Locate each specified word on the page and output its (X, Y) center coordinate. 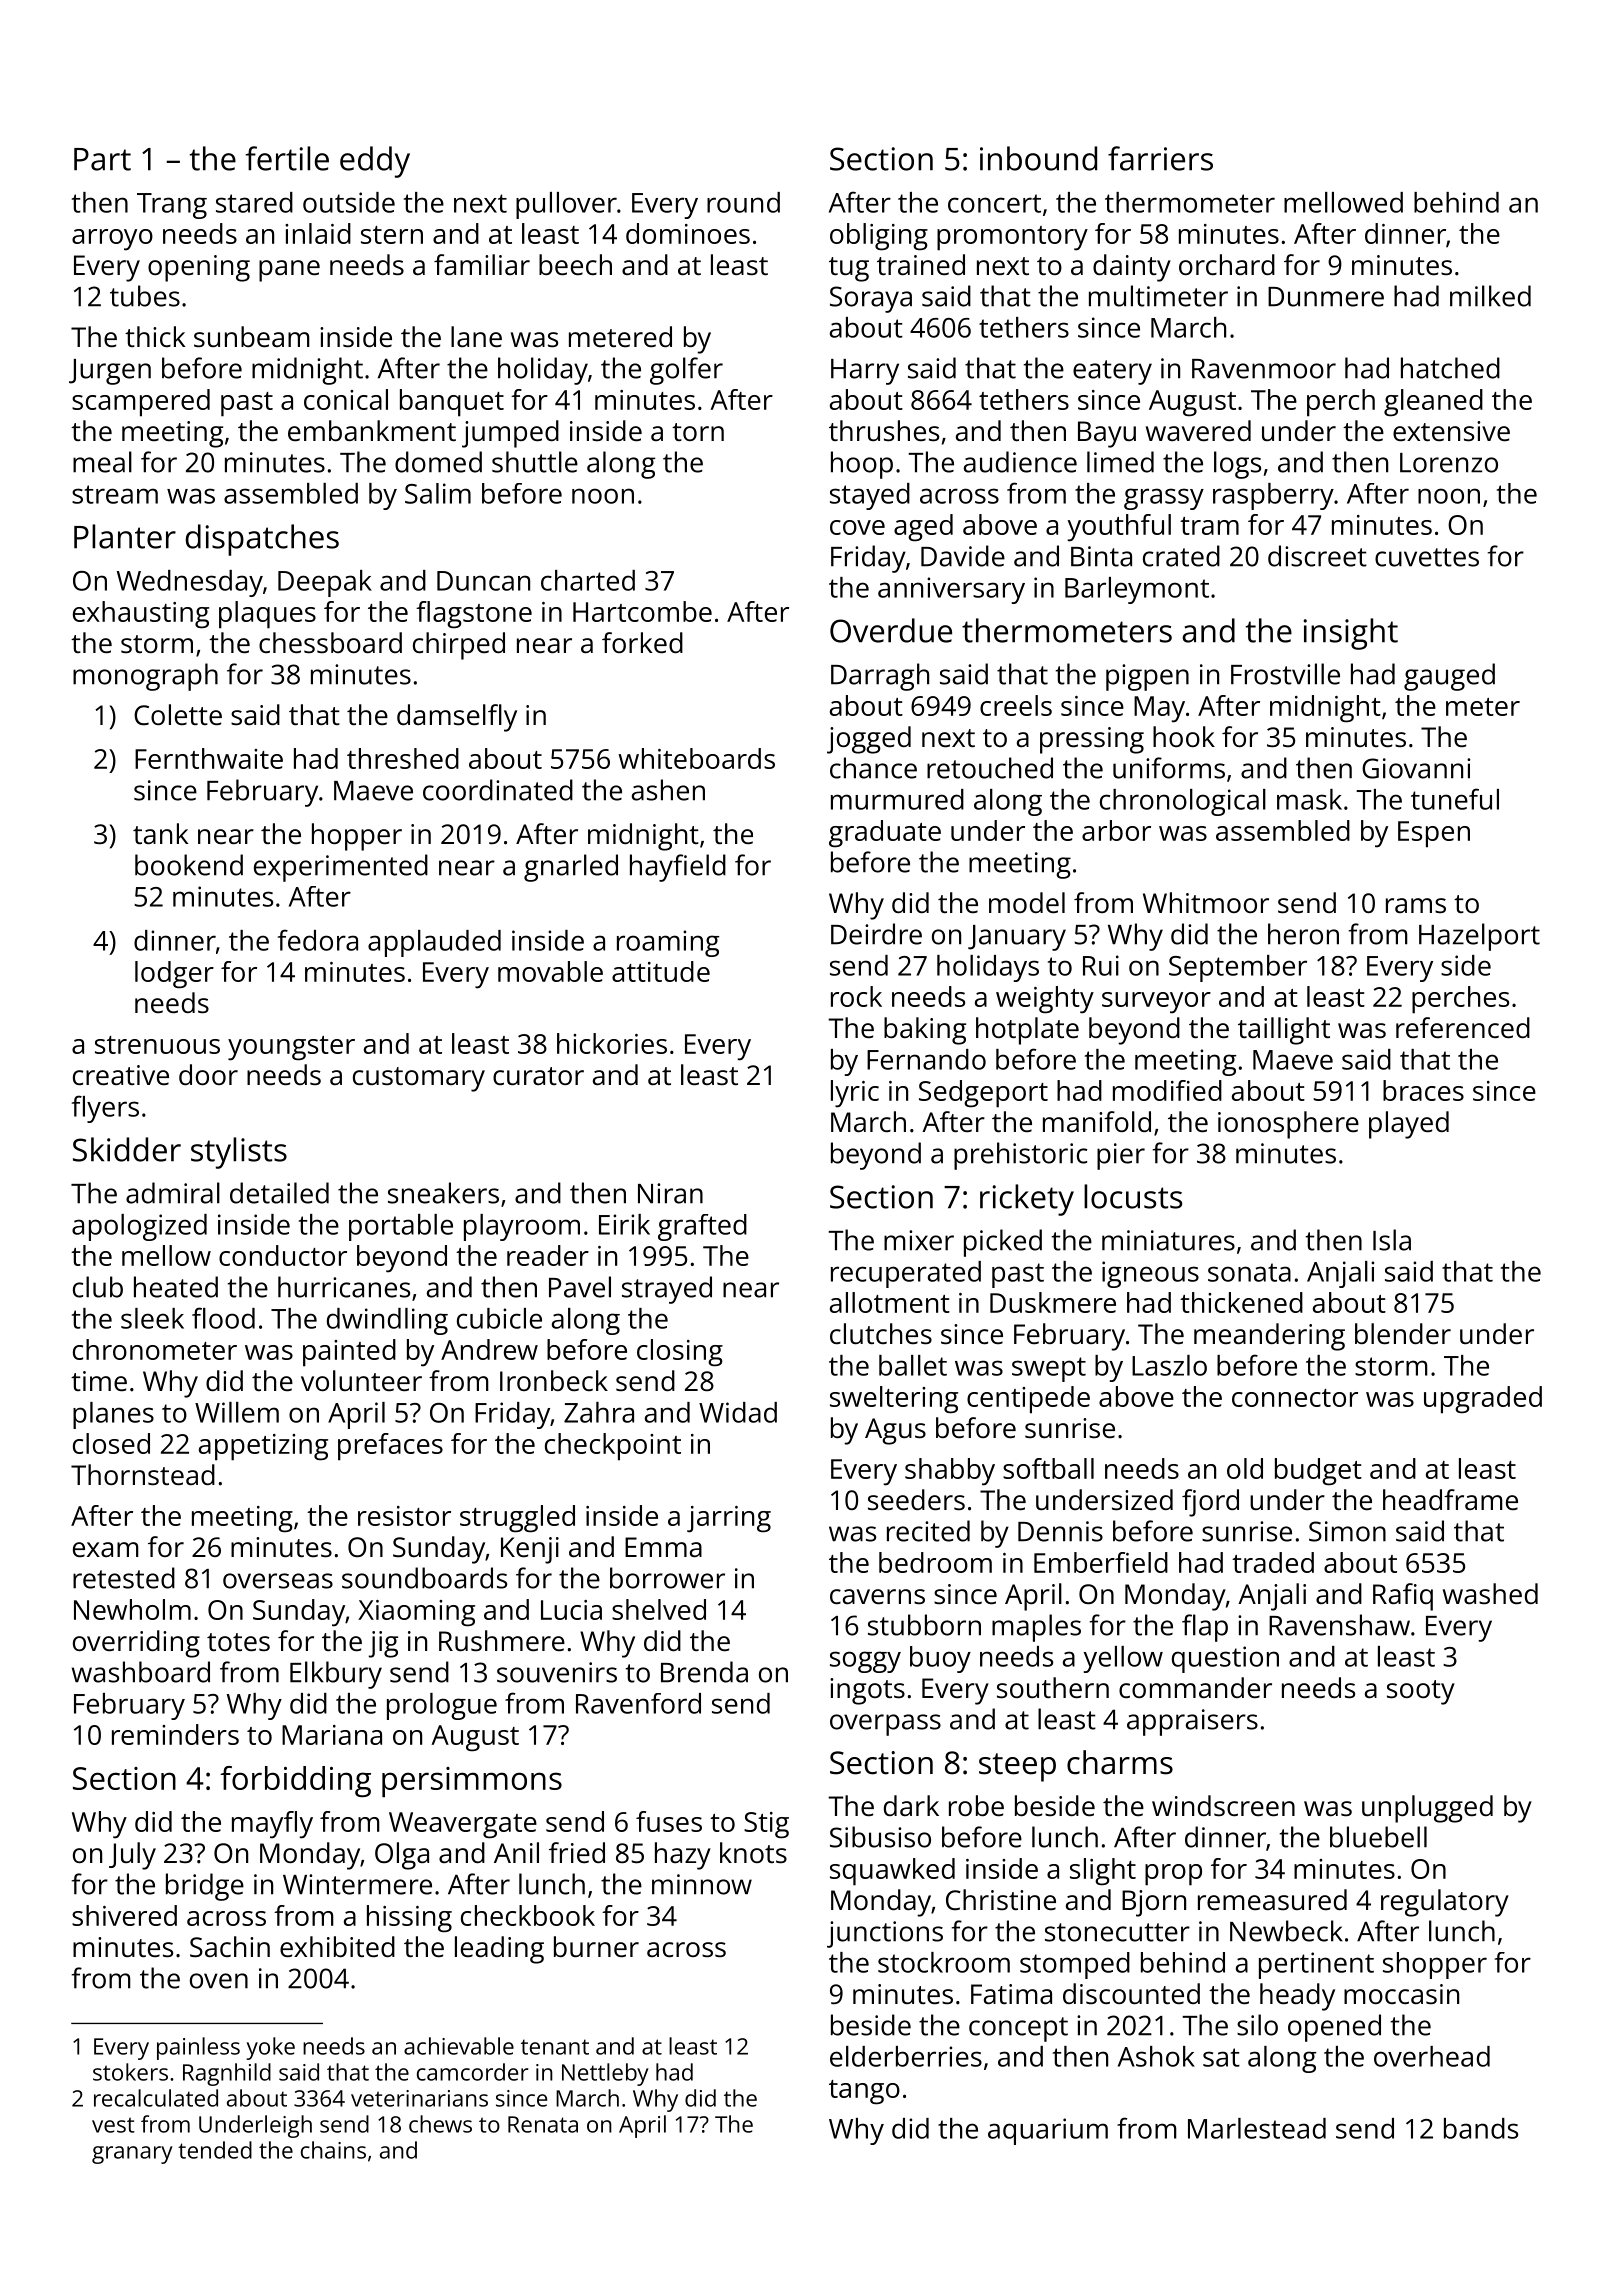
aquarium (1048, 2131)
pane (289, 271)
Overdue (891, 630)
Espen (1434, 834)
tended (215, 2150)
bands (1481, 2128)
